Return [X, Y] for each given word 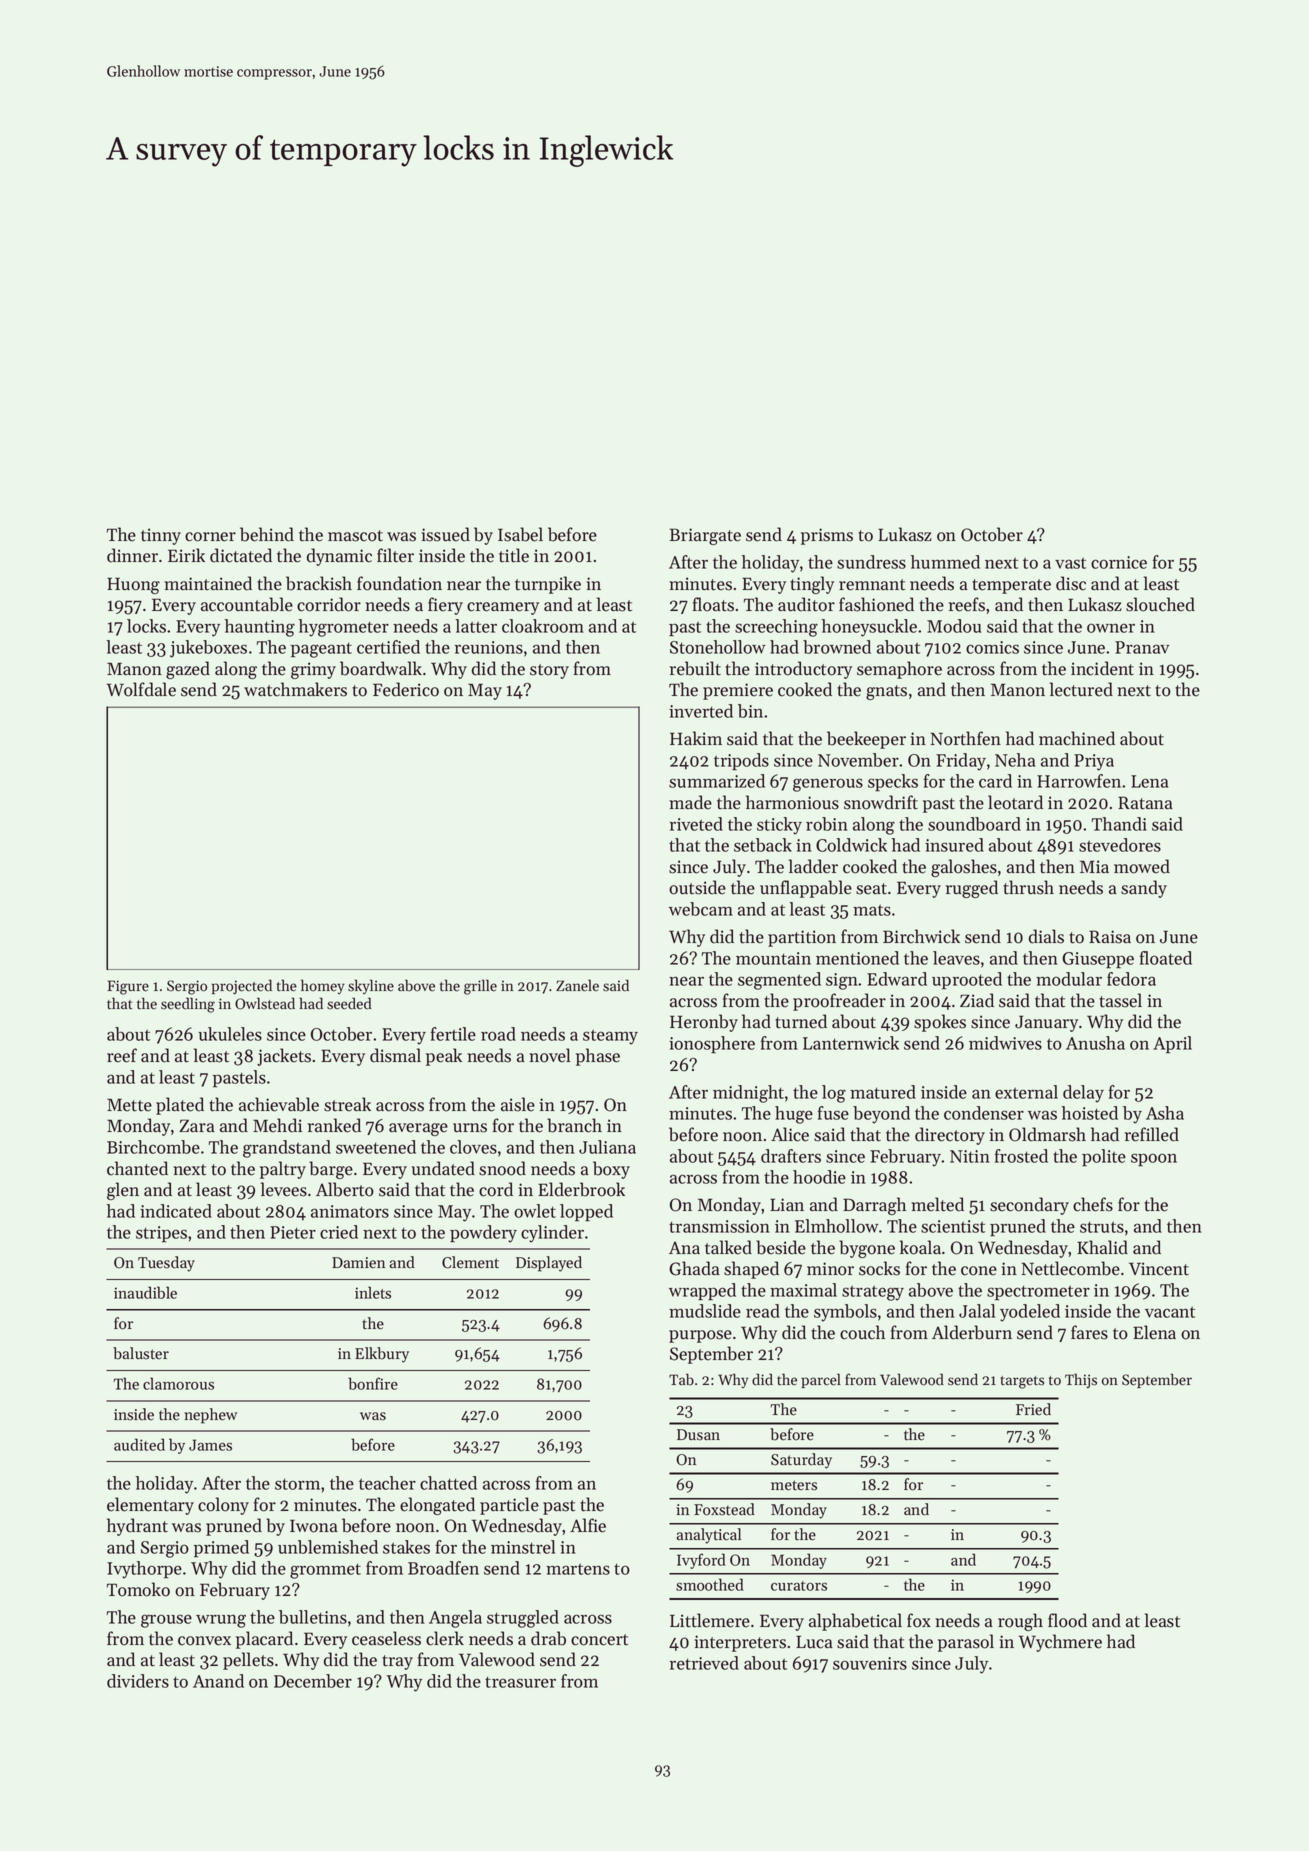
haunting [260, 628]
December [313, 1681]
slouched [1160, 604]
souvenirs [870, 1663]
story [549, 671]
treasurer [520, 1682]
